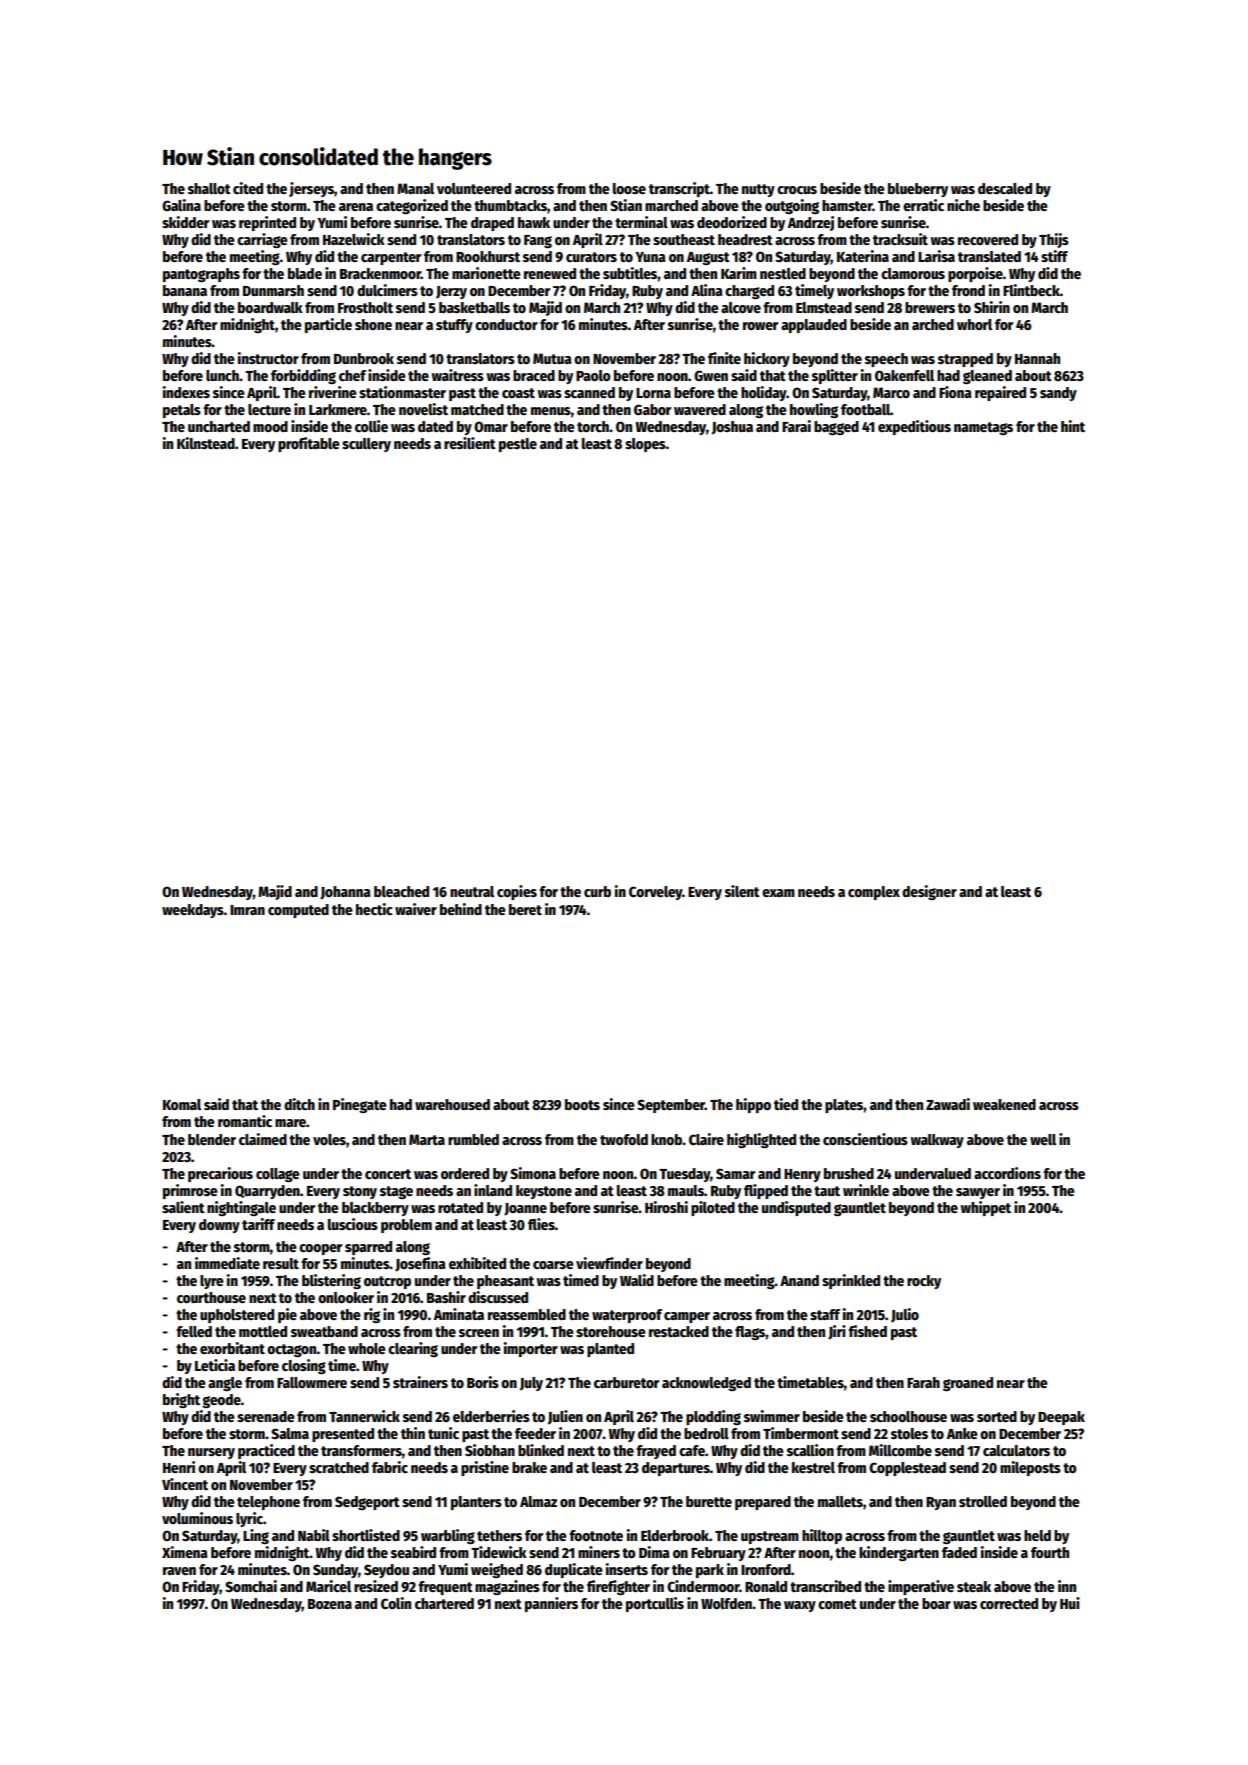 This page has height=1765, width=1248. I want to click on cited, so click(248, 188).
